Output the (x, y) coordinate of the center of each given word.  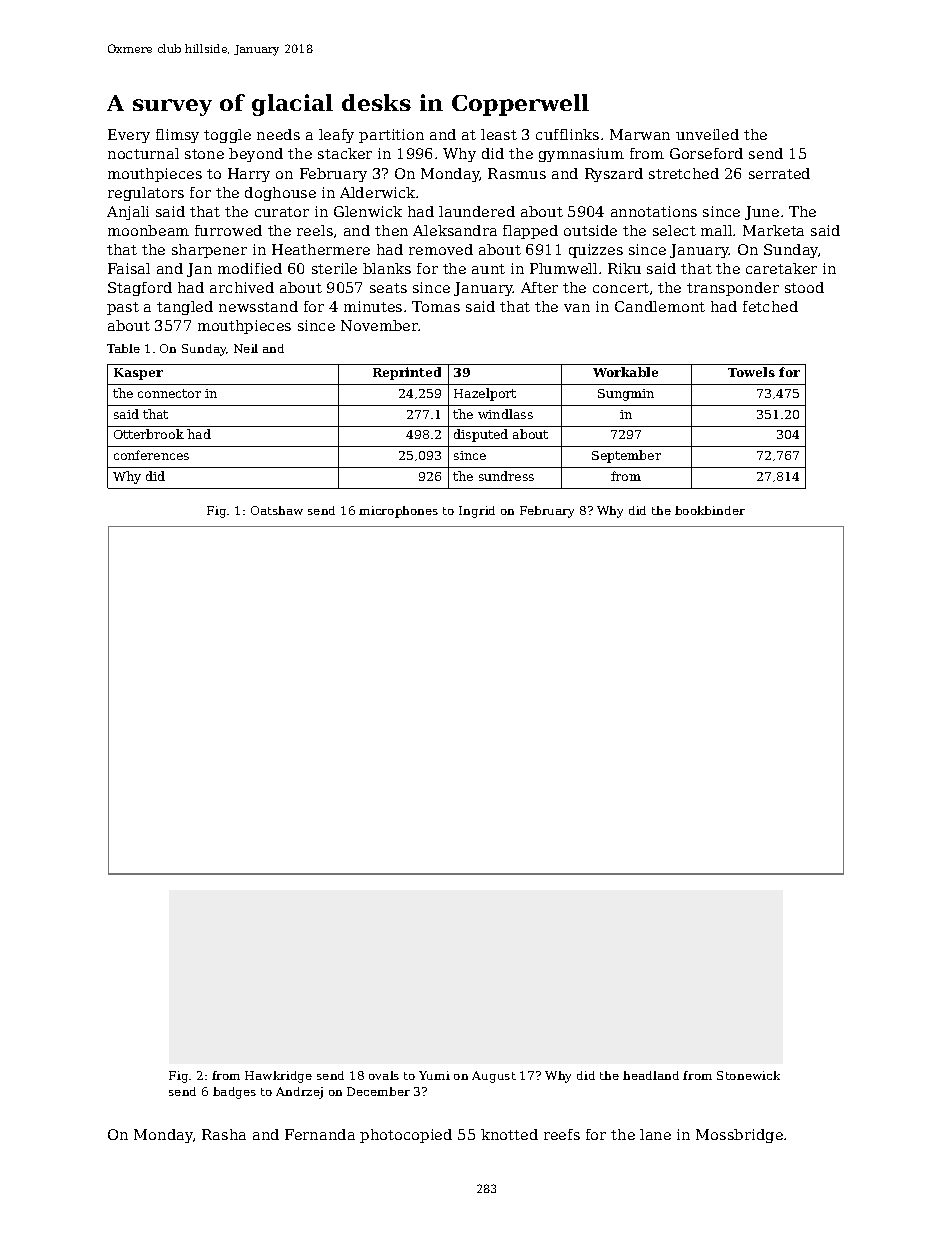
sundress (506, 476)
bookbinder (710, 510)
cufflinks (567, 134)
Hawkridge (278, 1077)
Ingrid (477, 512)
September (626, 456)
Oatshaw (277, 510)
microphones (398, 512)
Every (129, 136)
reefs (562, 1134)
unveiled (707, 134)
